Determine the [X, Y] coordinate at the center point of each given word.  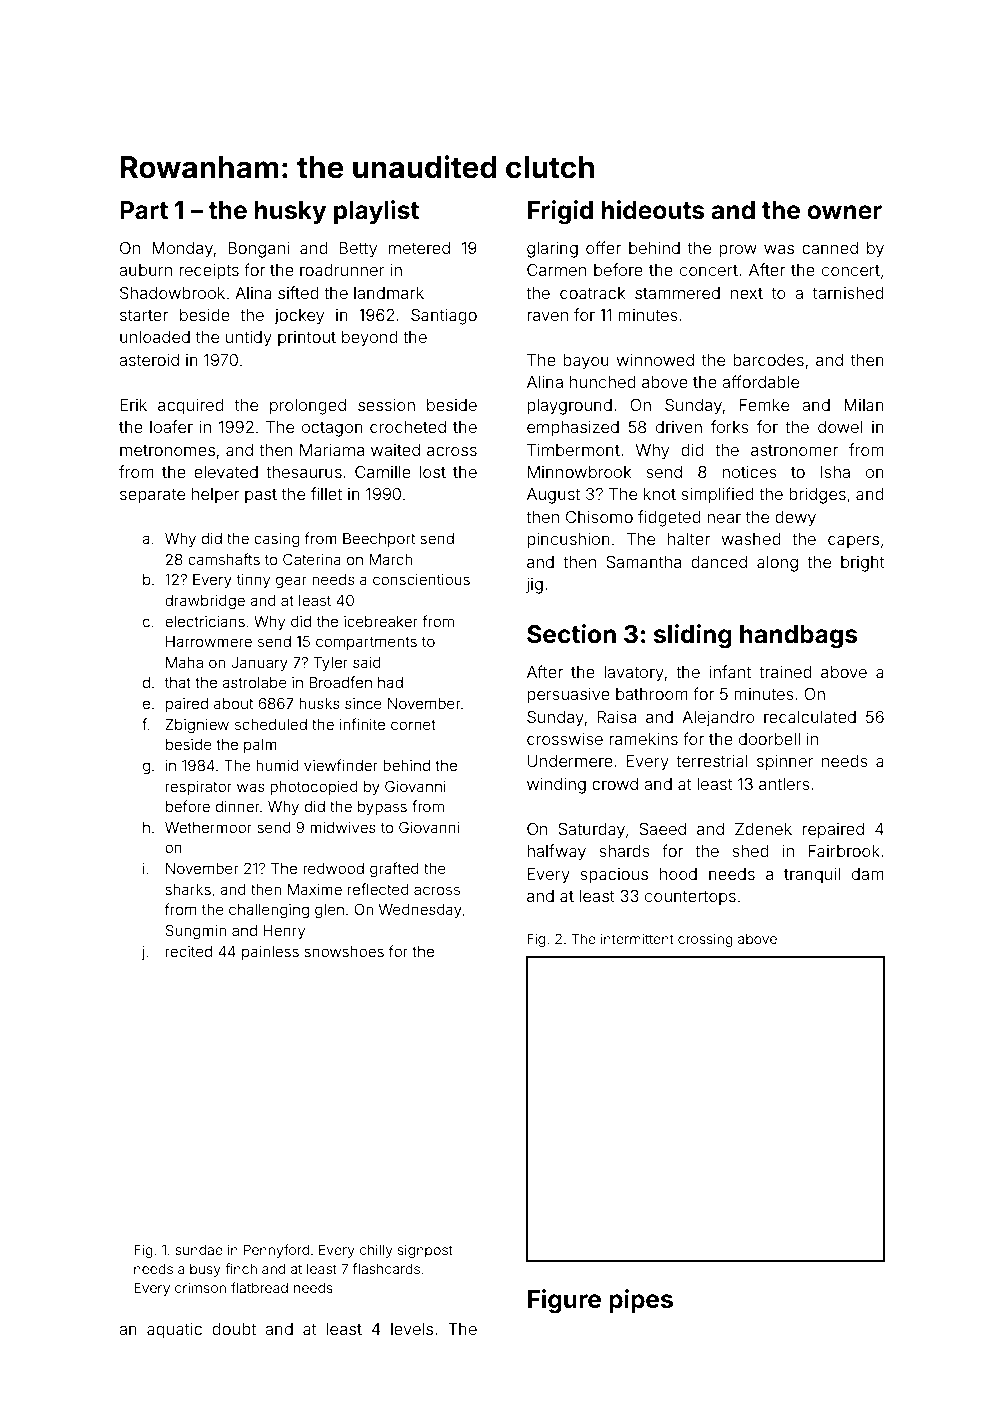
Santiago [444, 317]
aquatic [174, 1331]
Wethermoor [208, 827]
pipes [641, 1301]
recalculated [810, 717]
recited [189, 951]
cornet [413, 725]
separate [152, 496]
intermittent [637, 938]
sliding [693, 636]
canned [830, 248]
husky [290, 212]
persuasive [568, 696]
